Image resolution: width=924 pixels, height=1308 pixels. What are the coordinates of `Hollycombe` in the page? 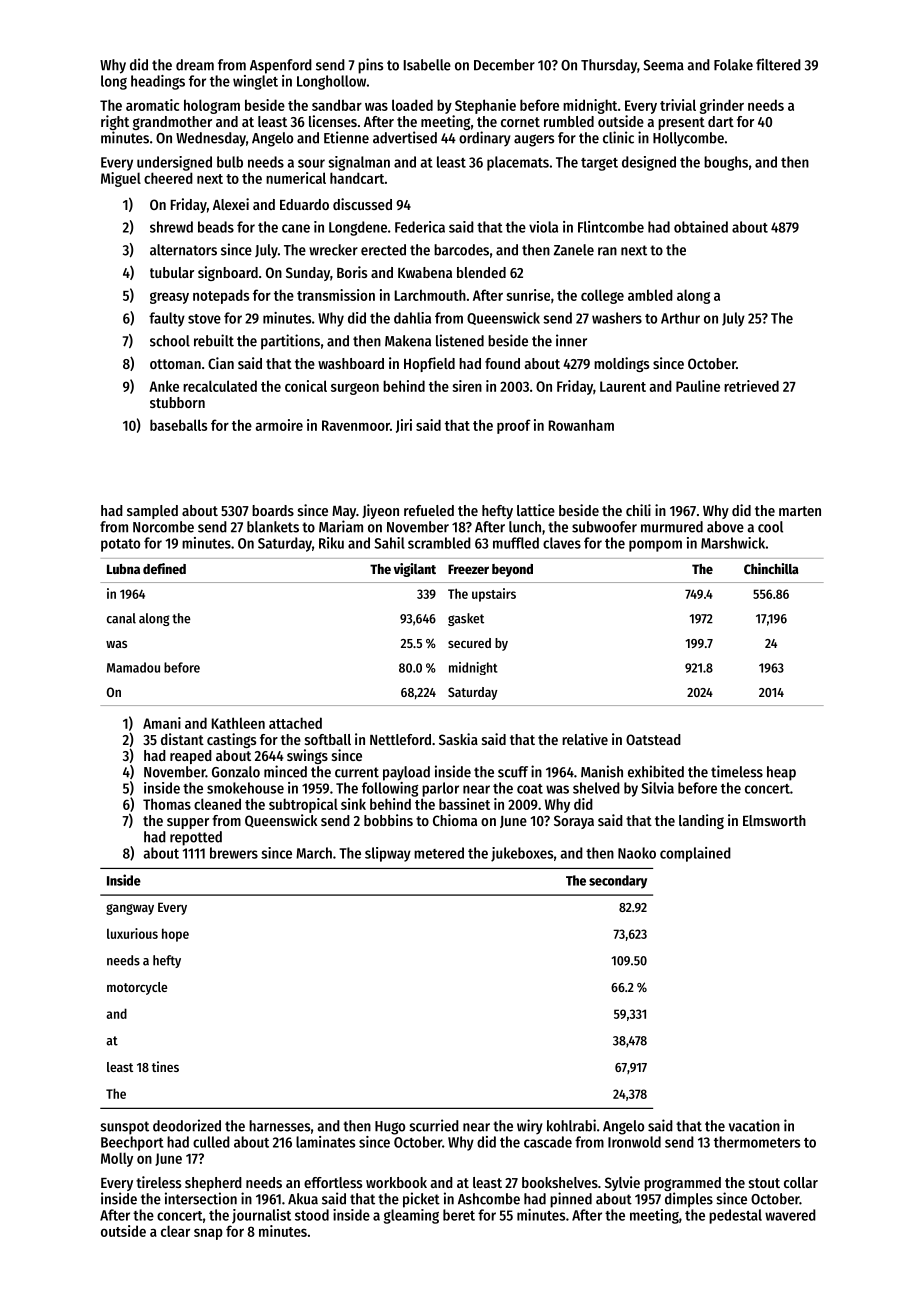 It's located at (688, 139).
